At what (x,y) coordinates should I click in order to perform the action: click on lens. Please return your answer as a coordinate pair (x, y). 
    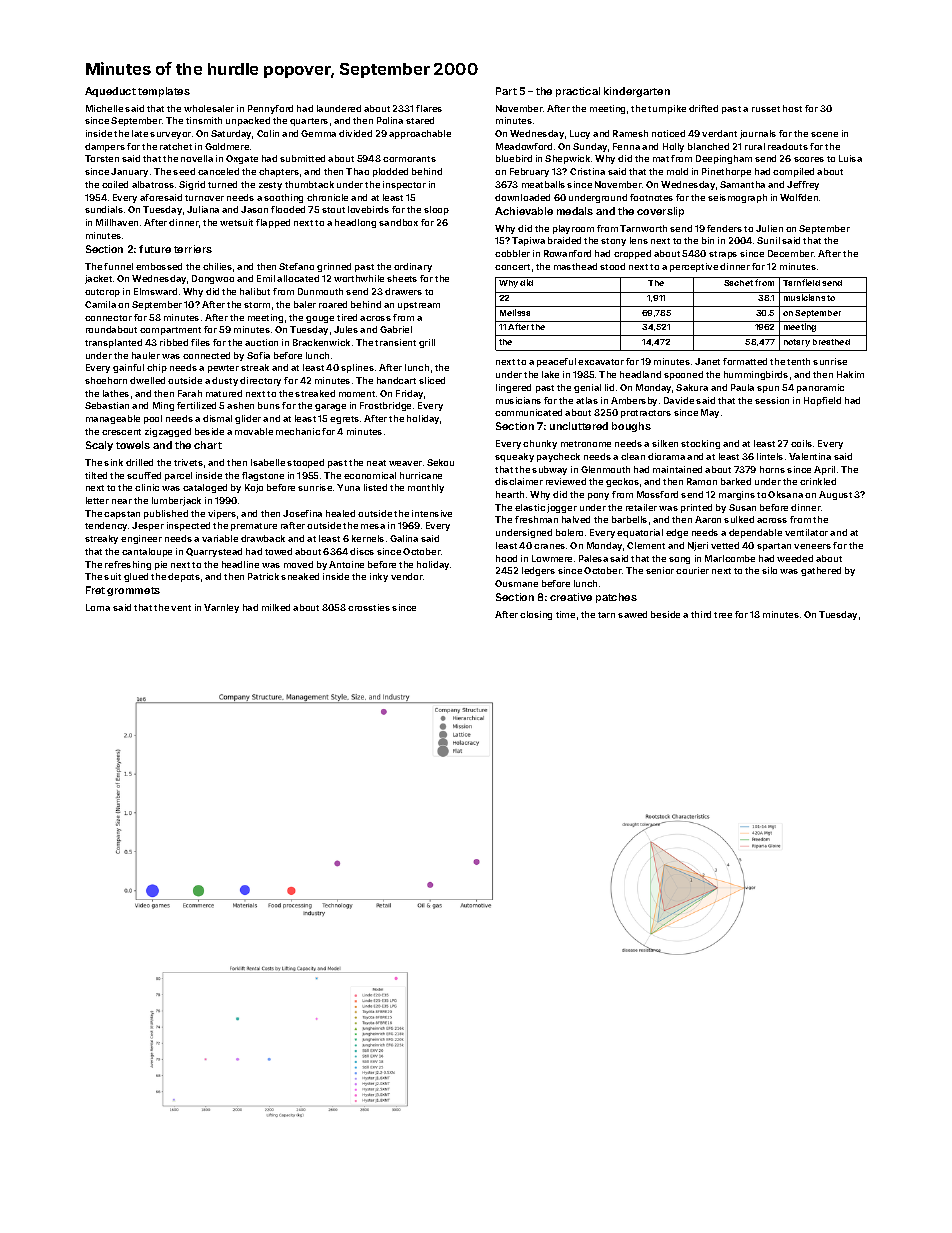
    Looking at the image, I should click on (639, 240).
